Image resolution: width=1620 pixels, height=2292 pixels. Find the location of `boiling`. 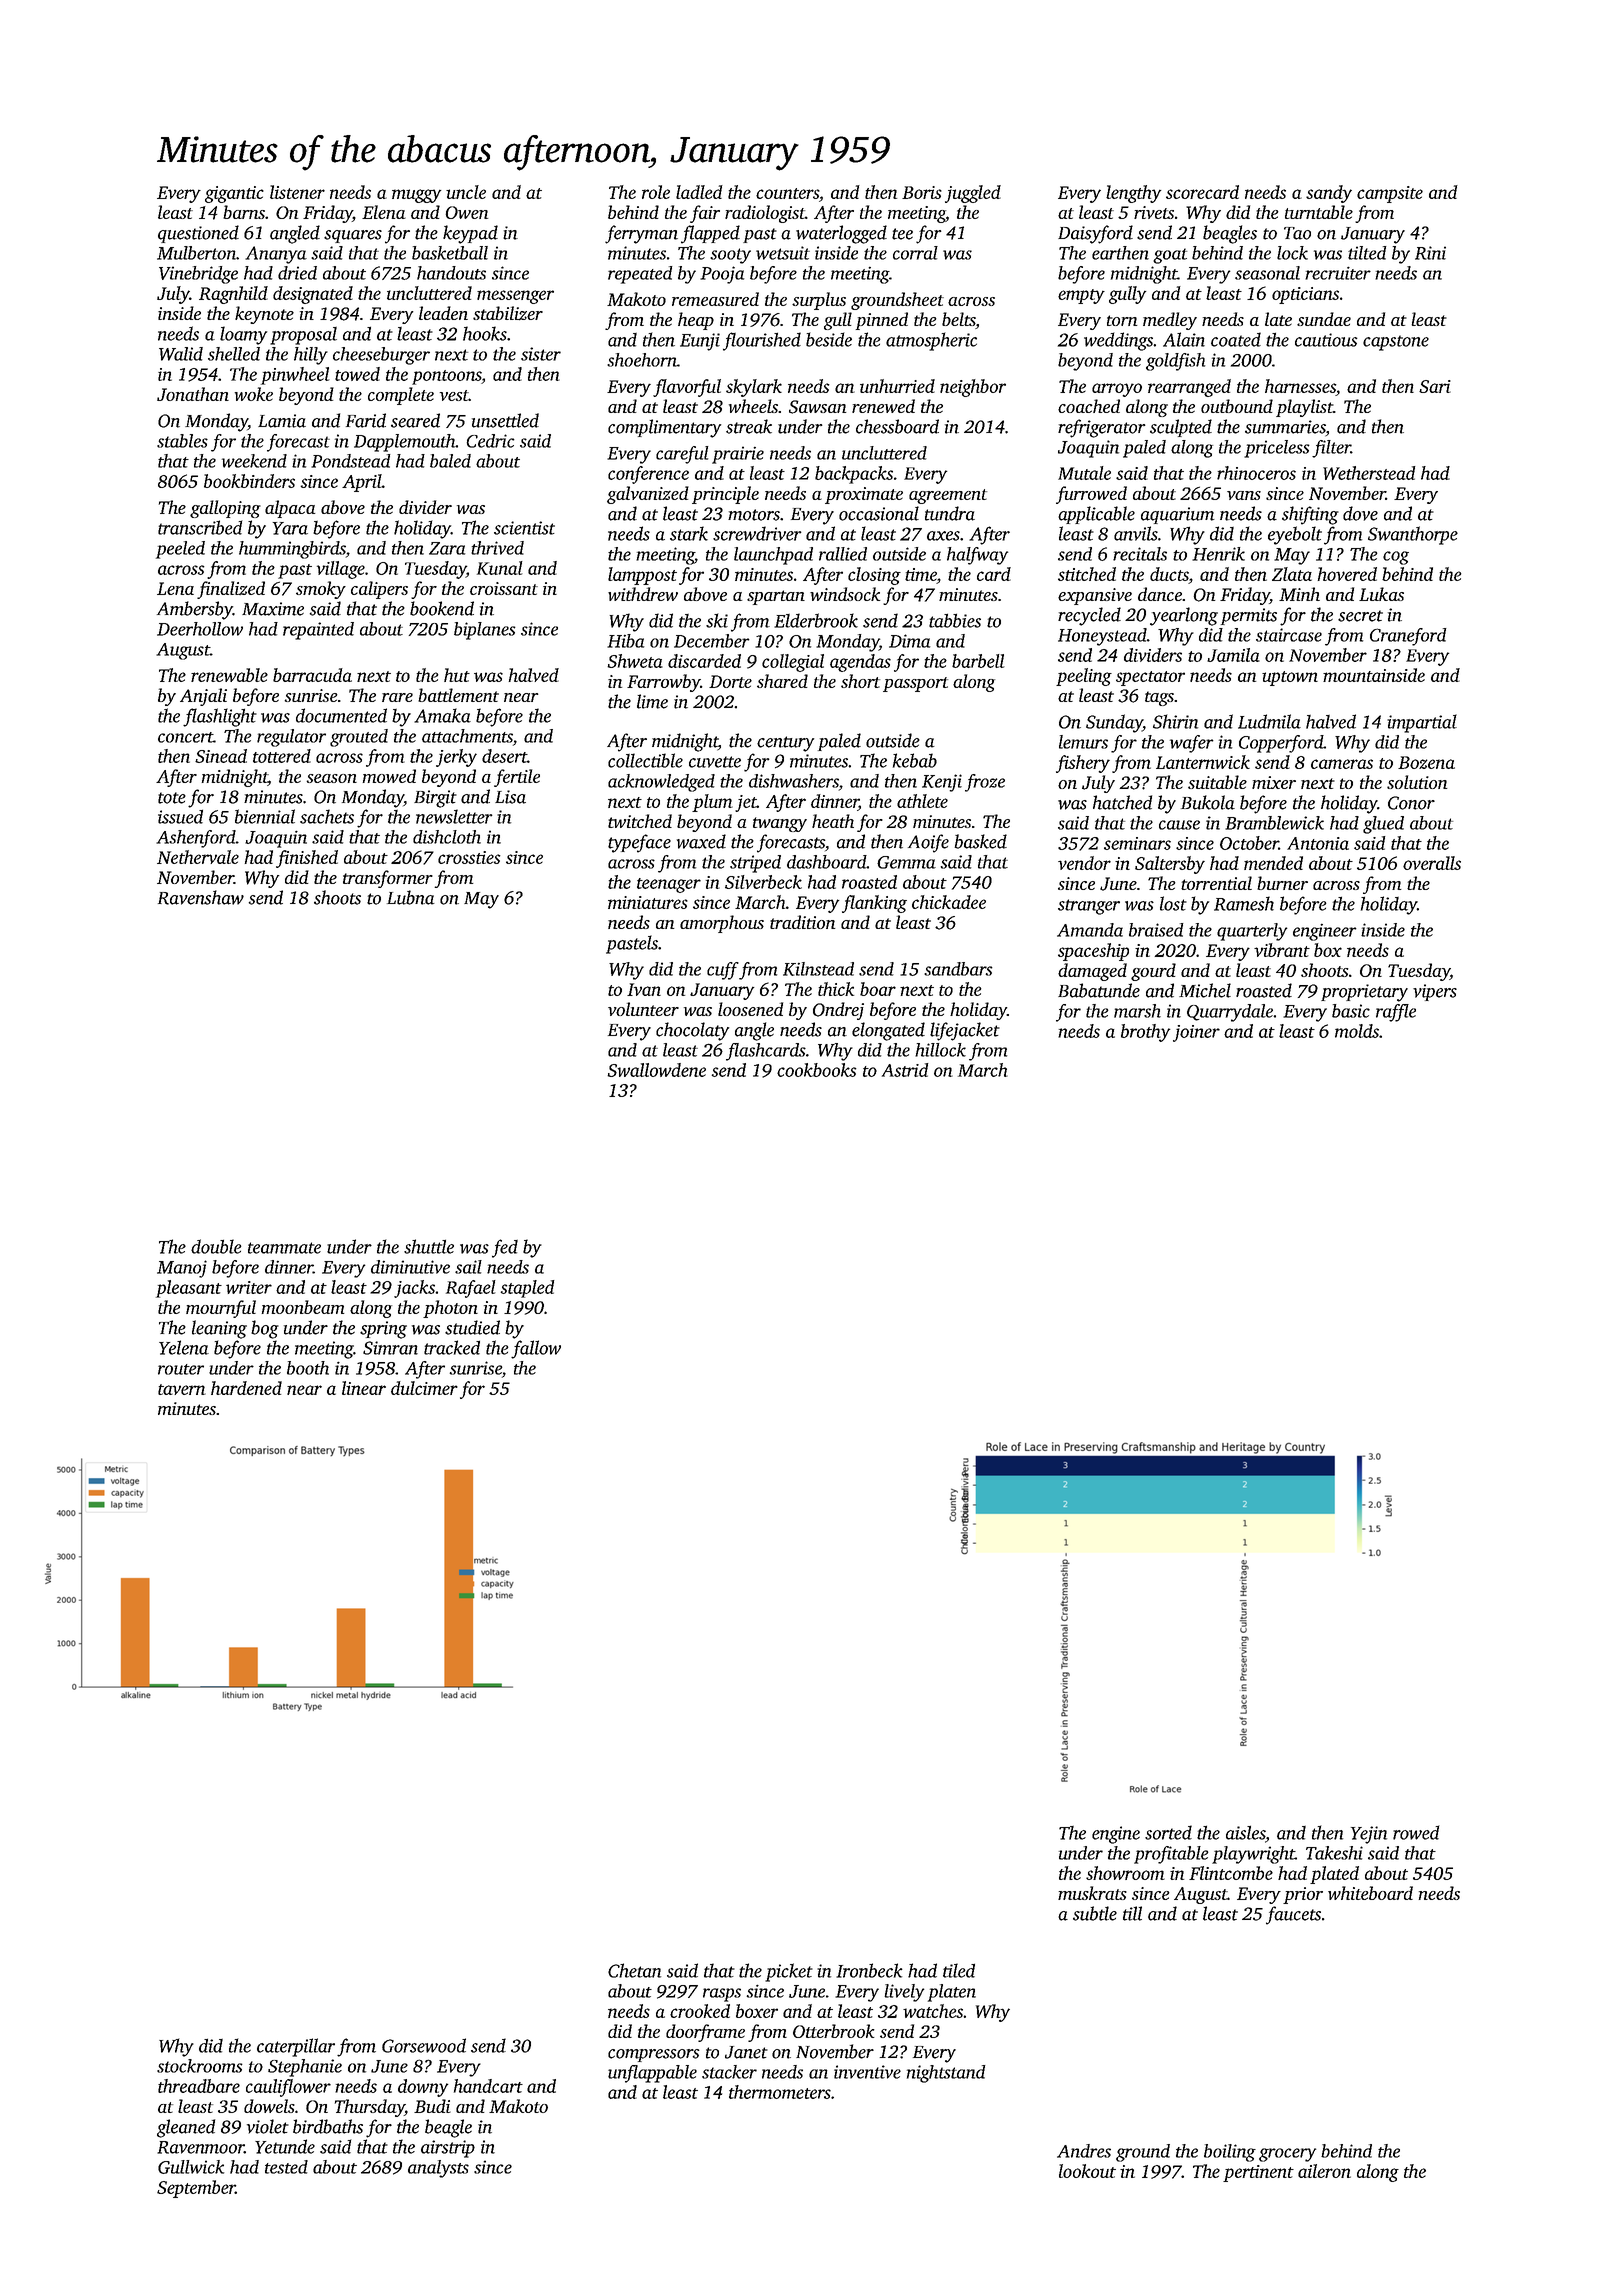

boiling is located at coordinates (1230, 2153).
